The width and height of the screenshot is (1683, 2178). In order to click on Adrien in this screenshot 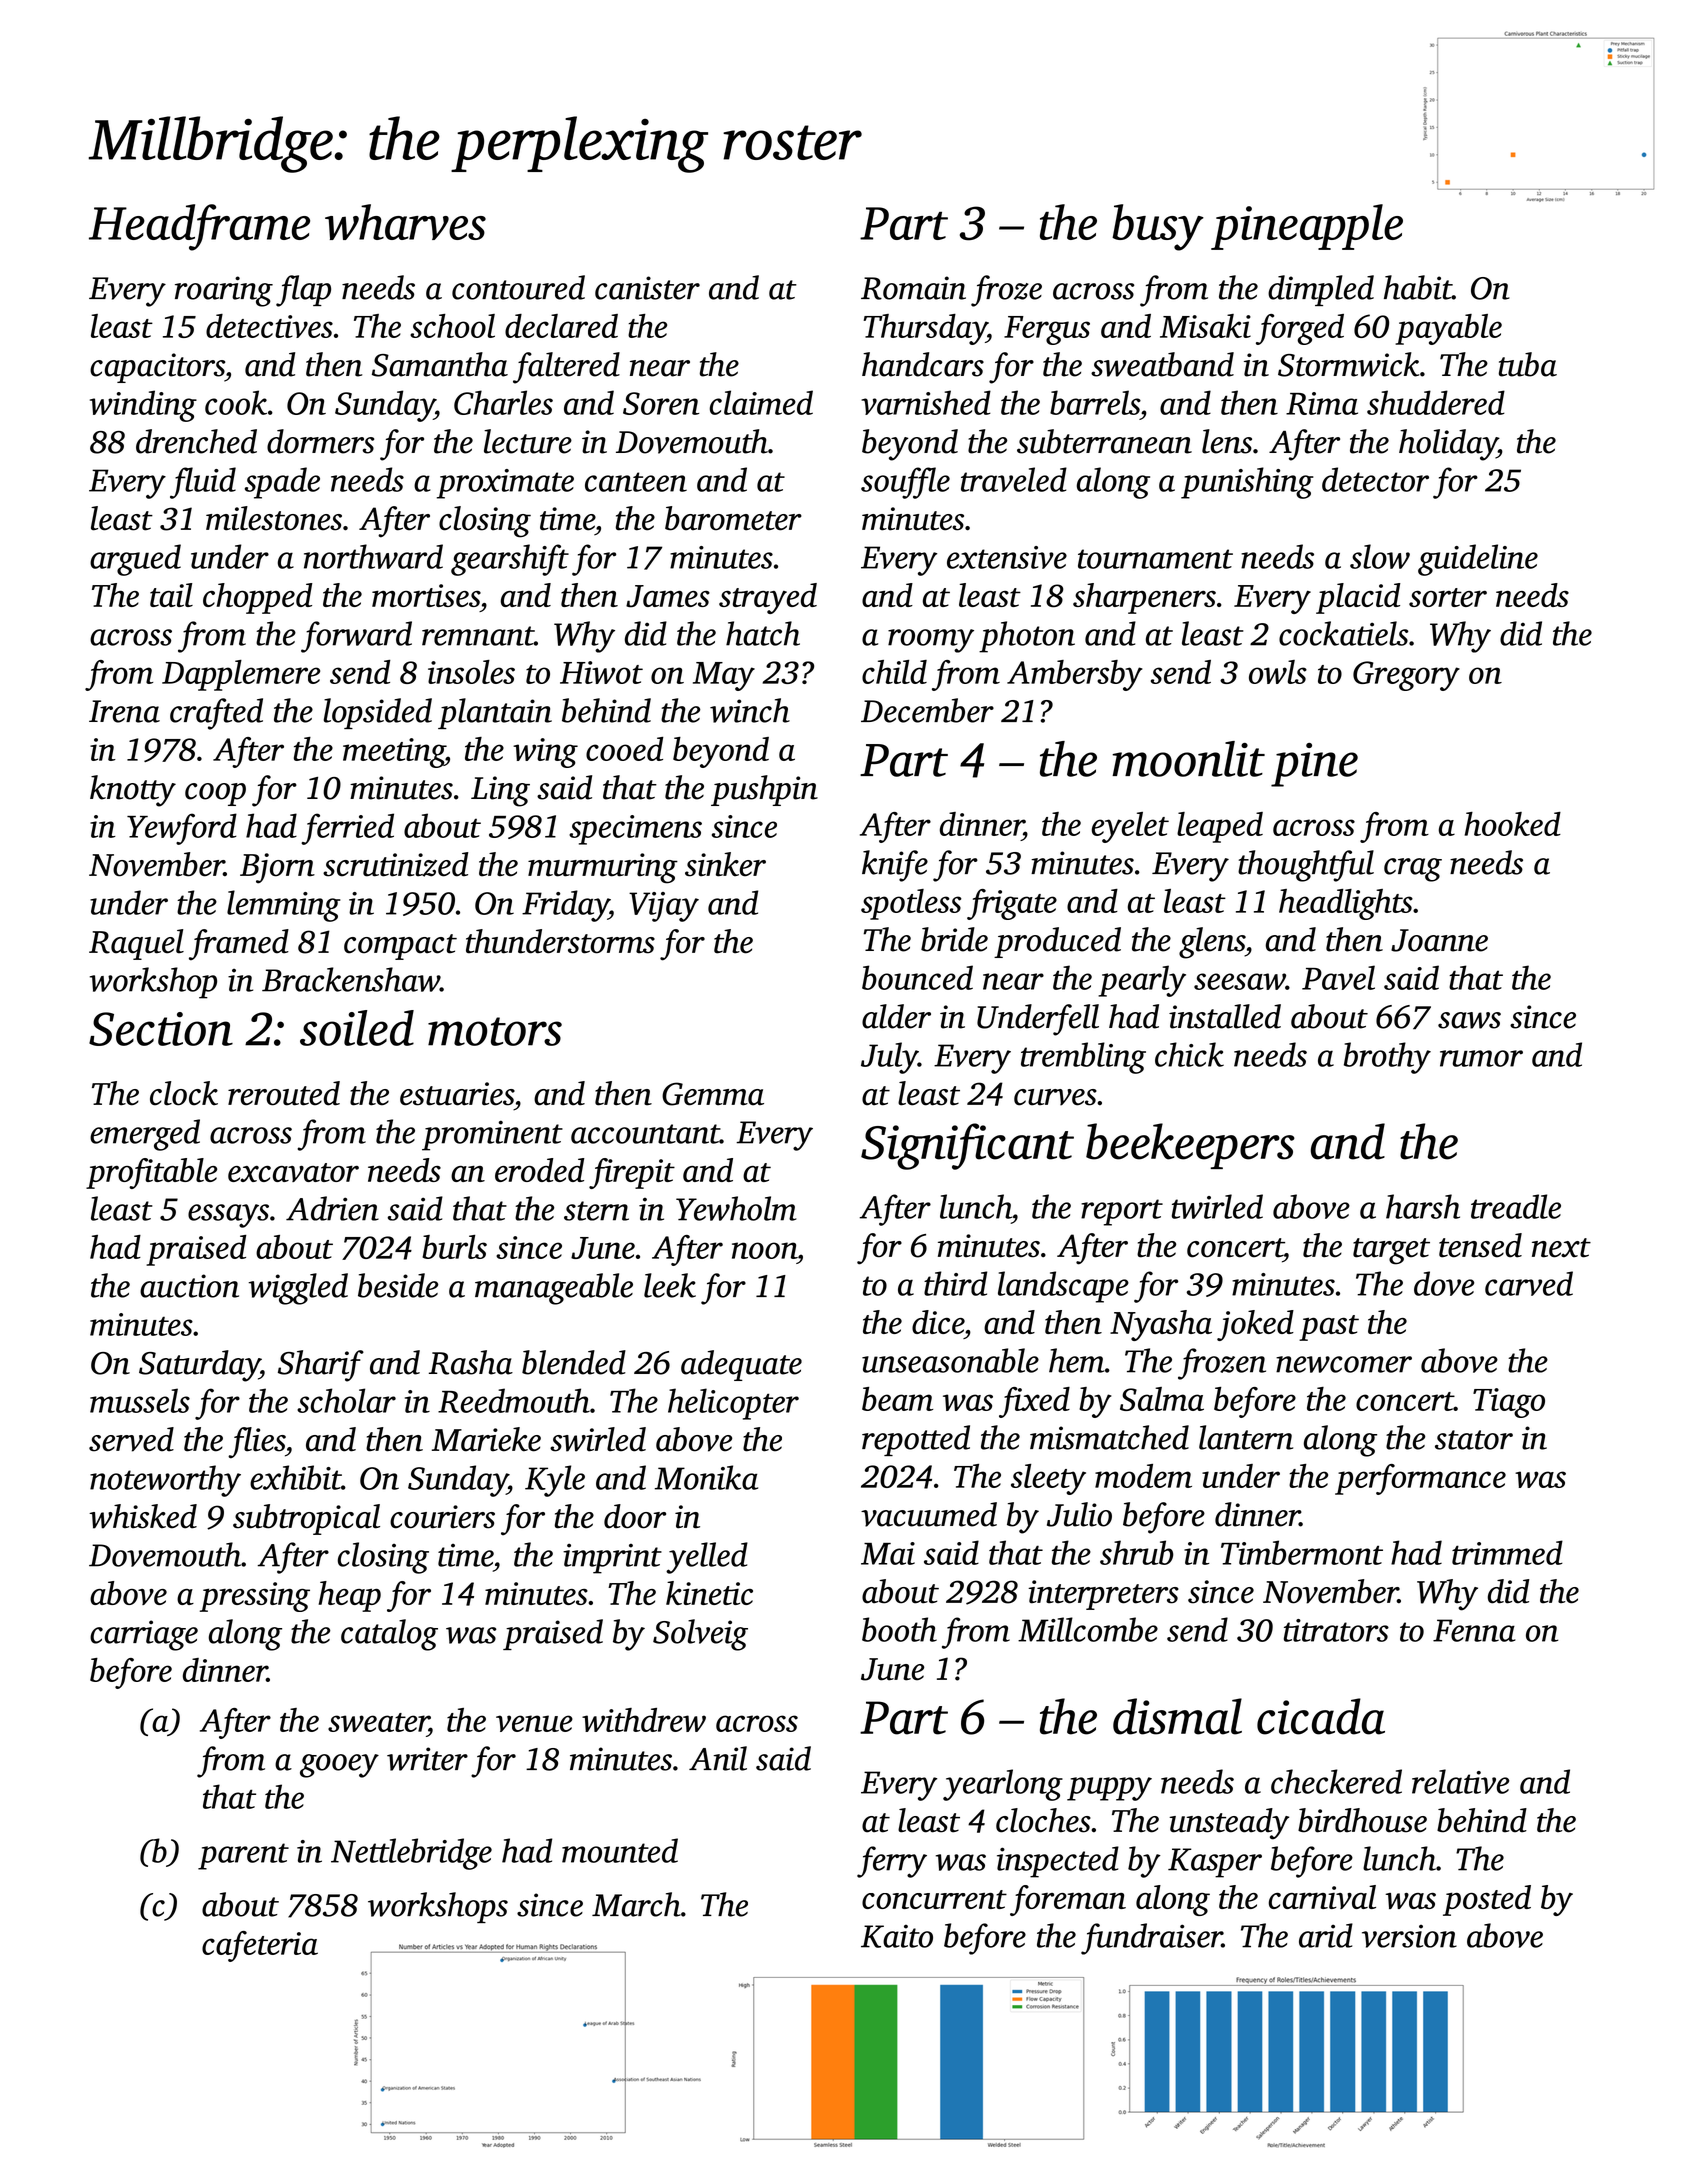, I will do `click(332, 1208)`.
